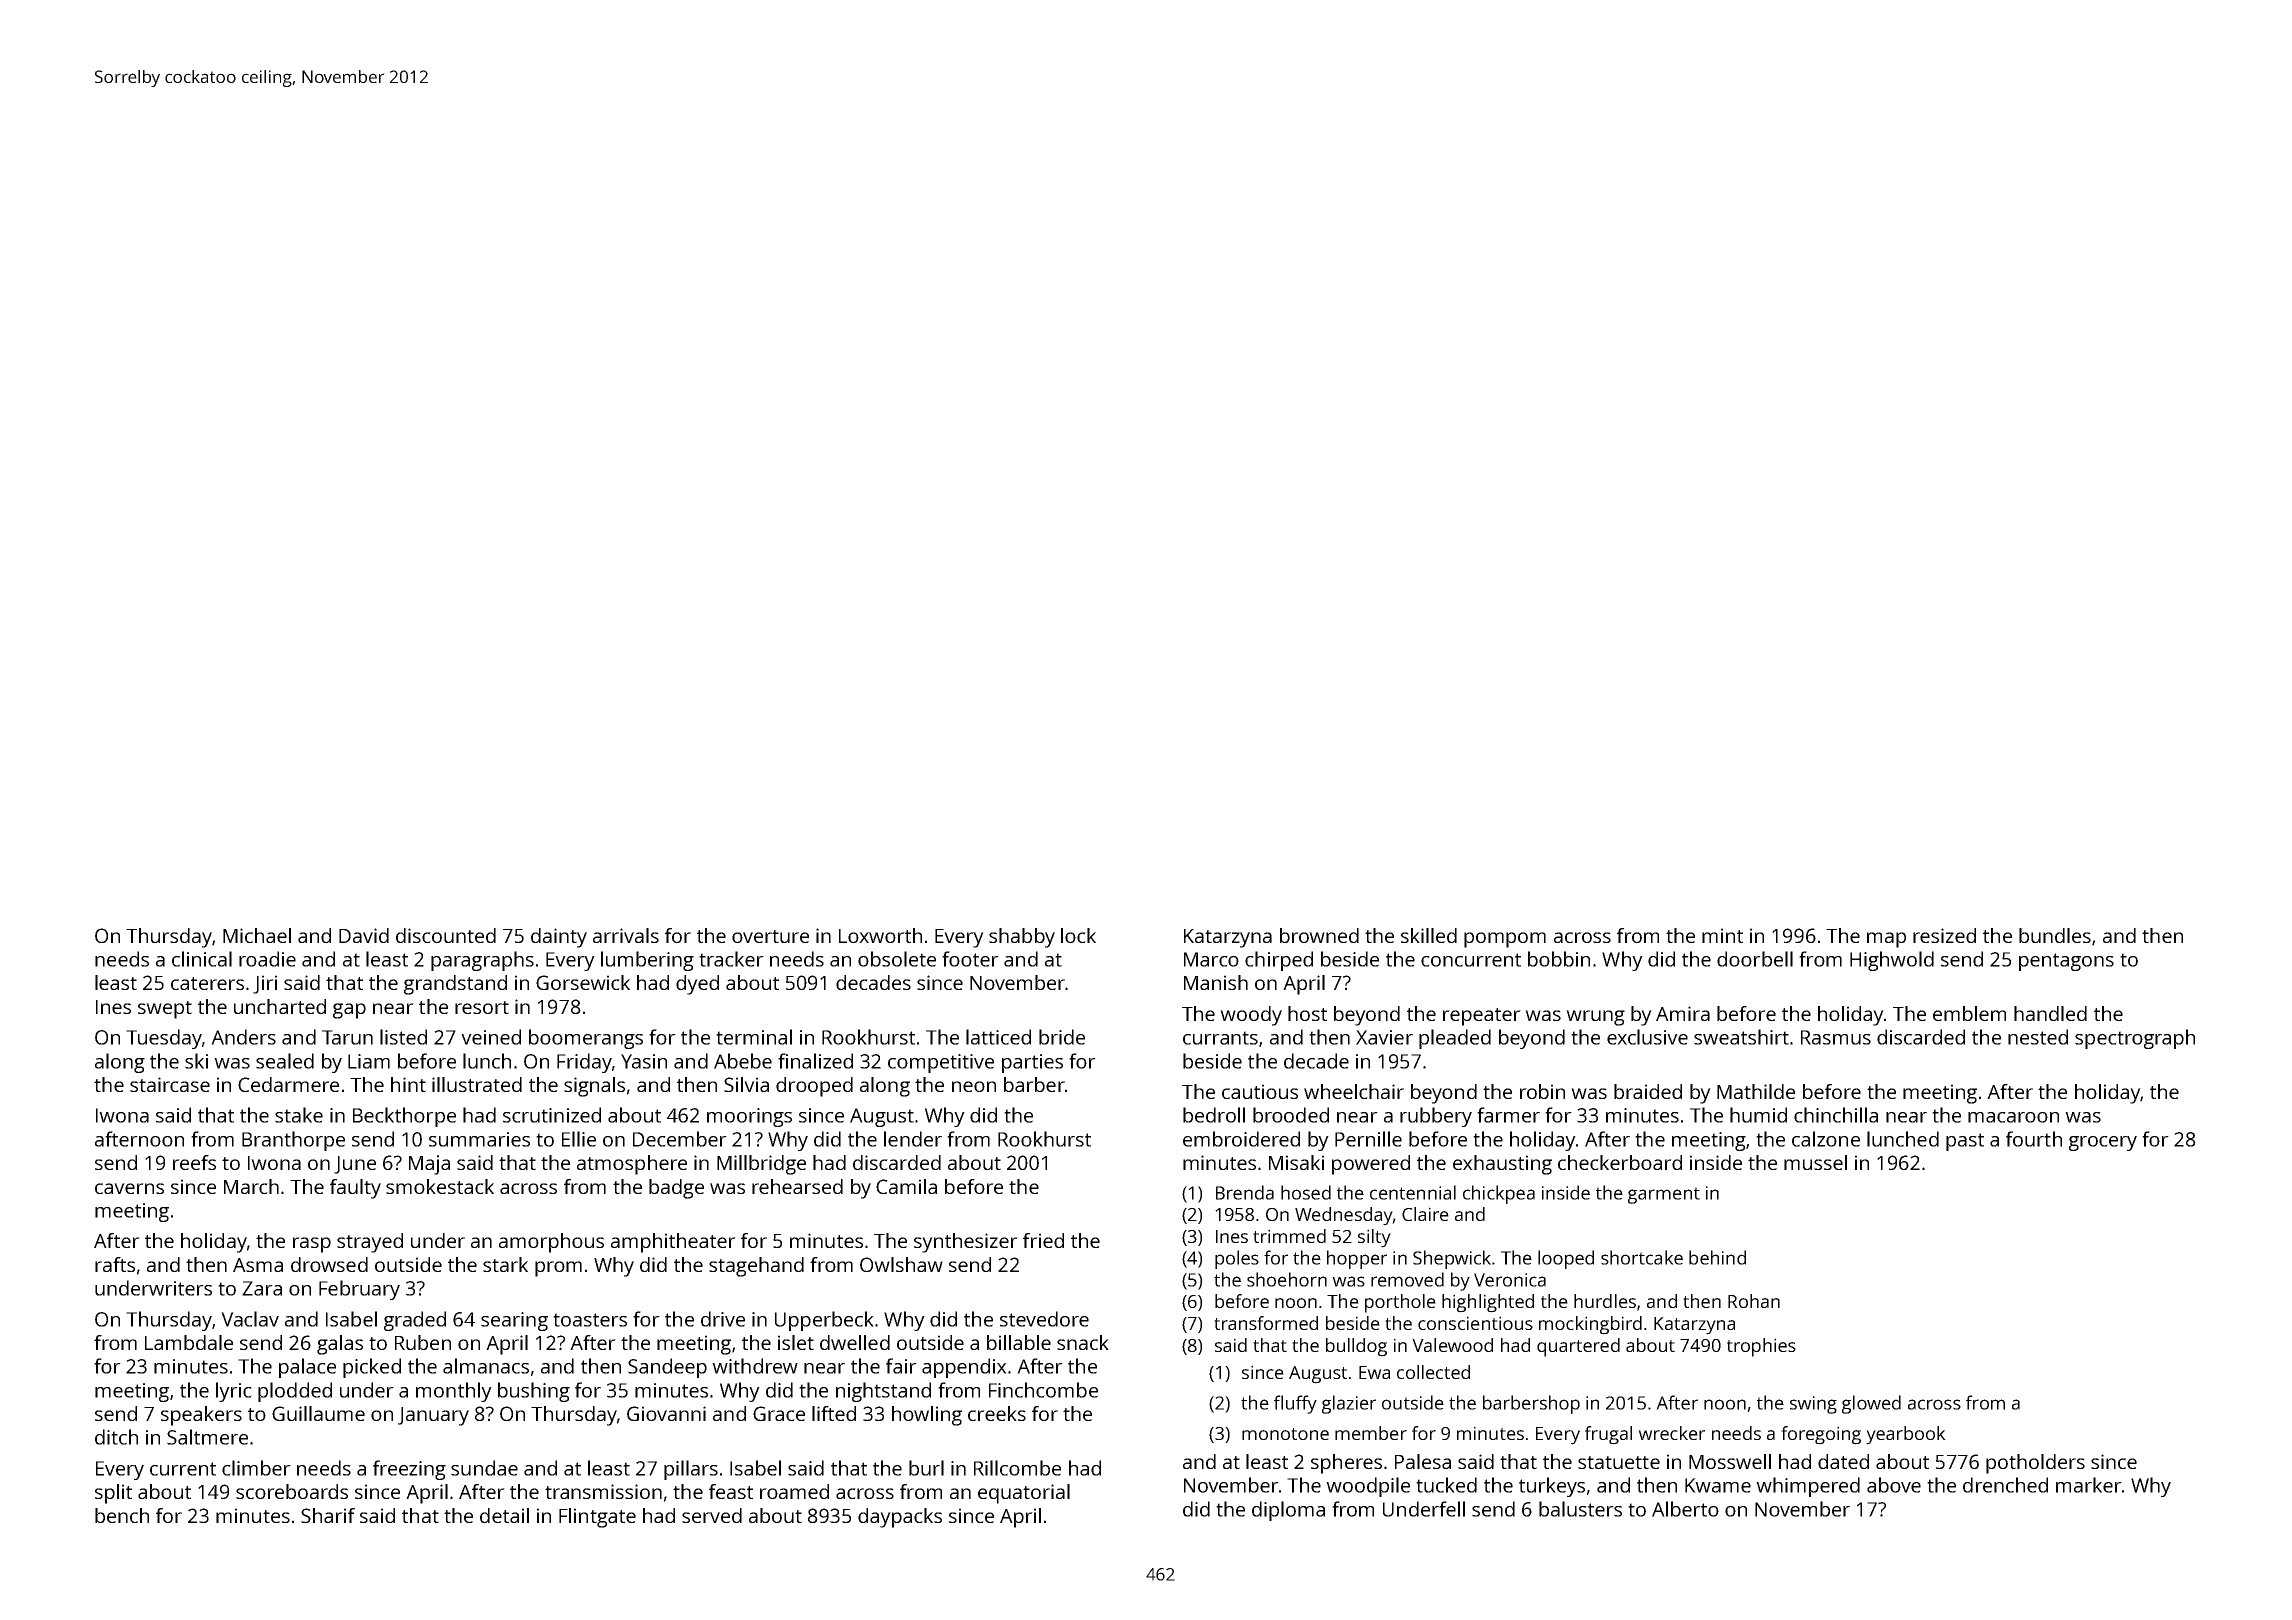  What do you see at coordinates (2050, 1013) in the document?
I see `handled` at bounding box center [2050, 1013].
